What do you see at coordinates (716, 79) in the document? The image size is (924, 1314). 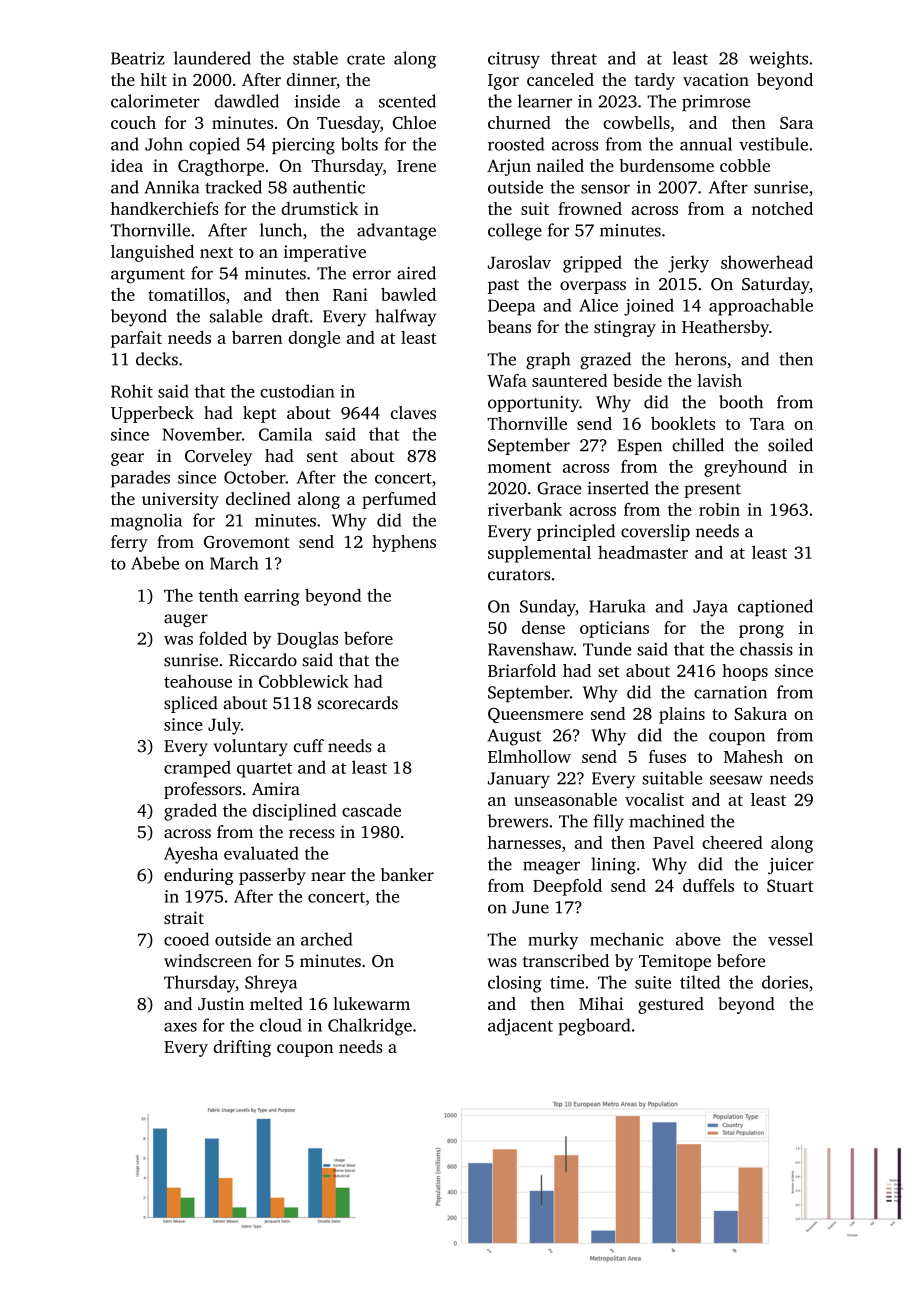 I see `vacation` at bounding box center [716, 79].
